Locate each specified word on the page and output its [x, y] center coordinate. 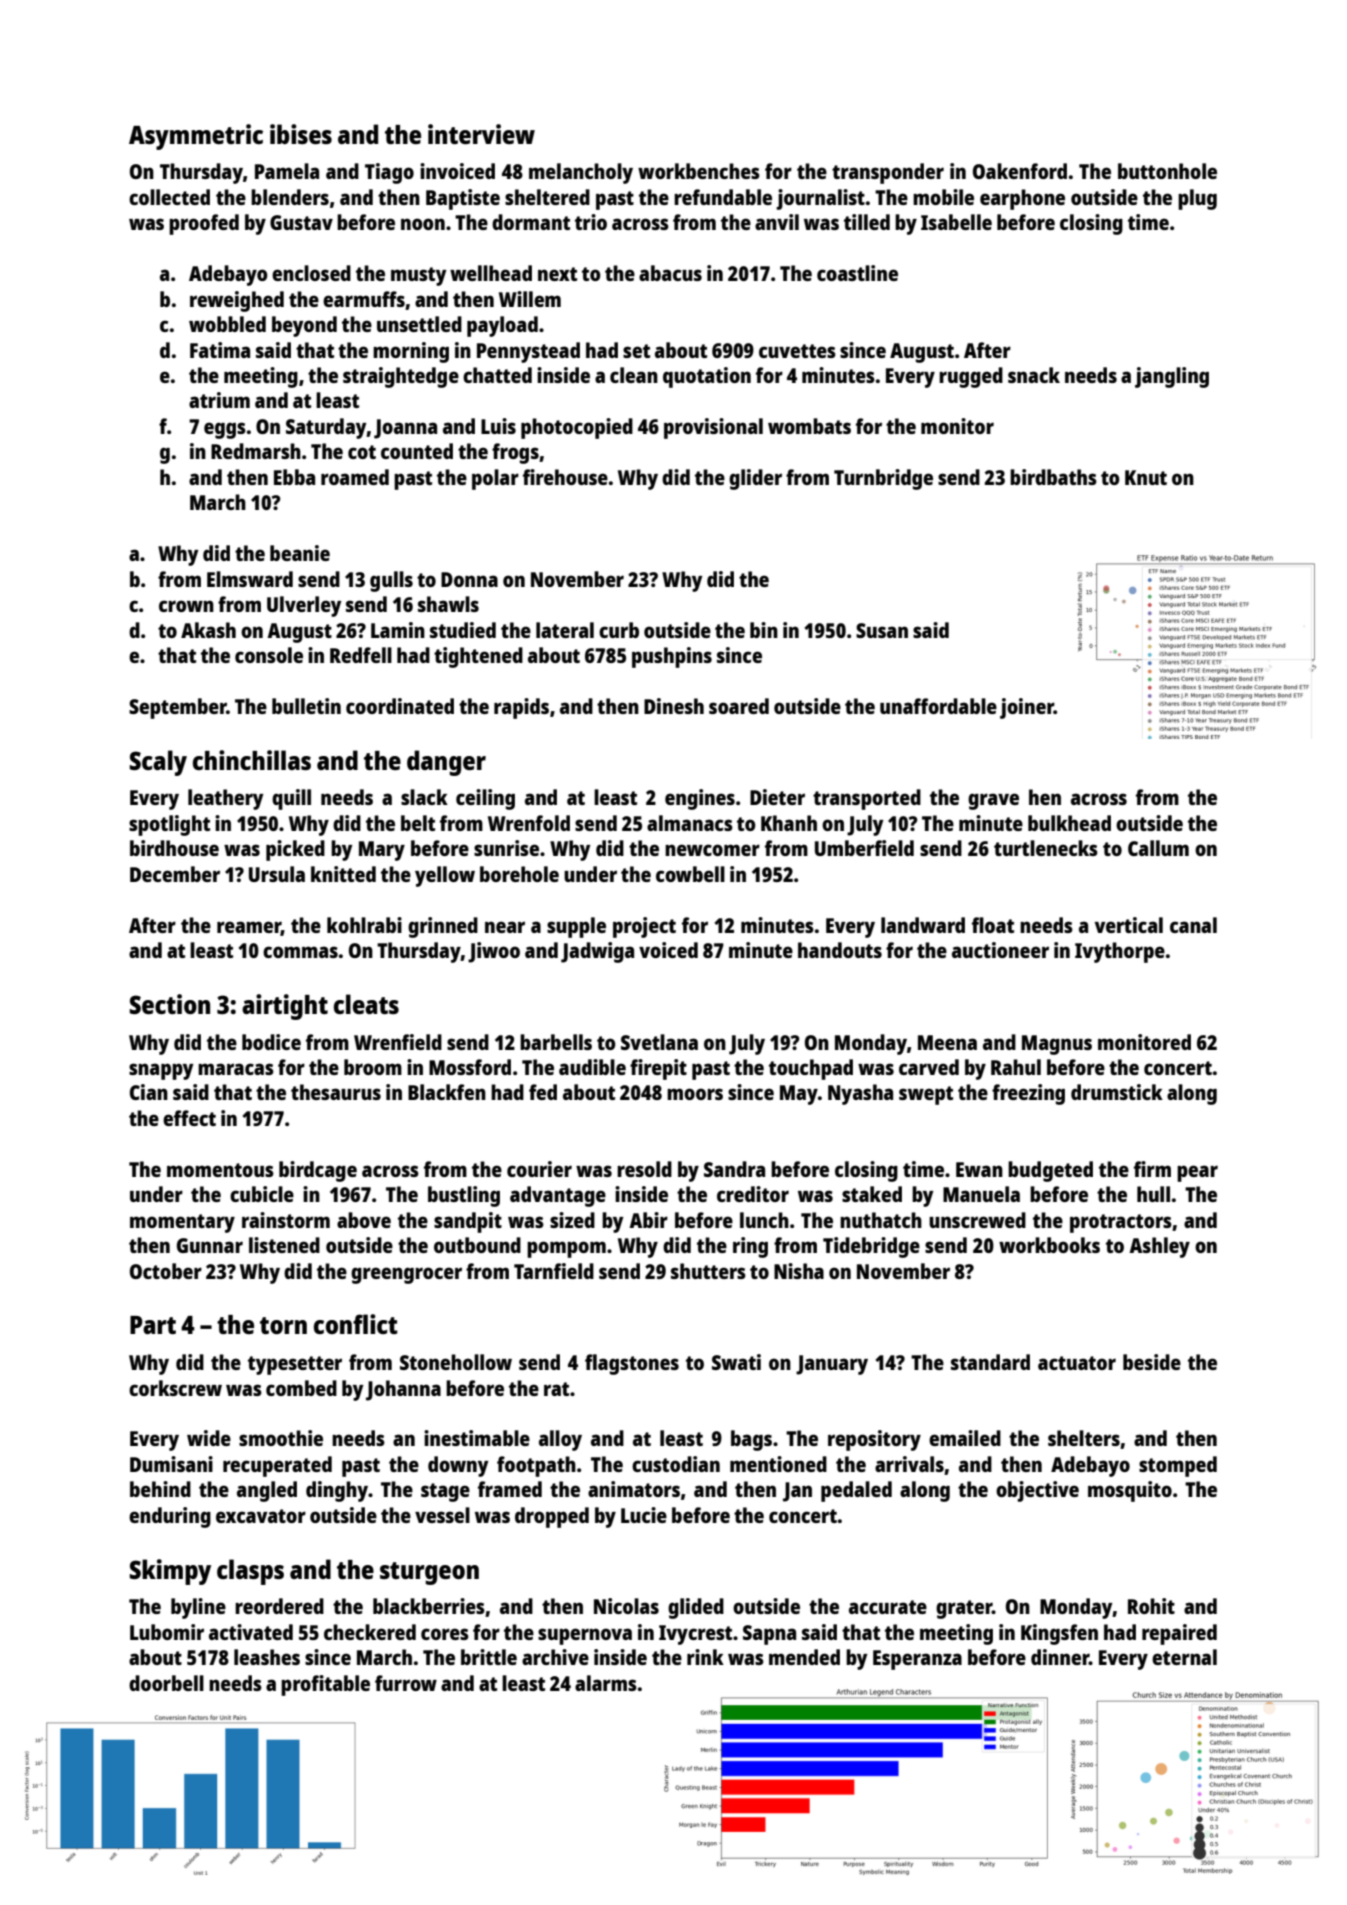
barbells [556, 1042]
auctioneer [1000, 950]
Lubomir [167, 1632]
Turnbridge [883, 479]
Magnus [1057, 1045]
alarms [606, 1683]
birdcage [318, 1171]
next [557, 274]
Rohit [1151, 1606]
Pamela [287, 171]
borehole [519, 874]
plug [1197, 199]
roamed [355, 477]
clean [634, 375]
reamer [249, 928]
